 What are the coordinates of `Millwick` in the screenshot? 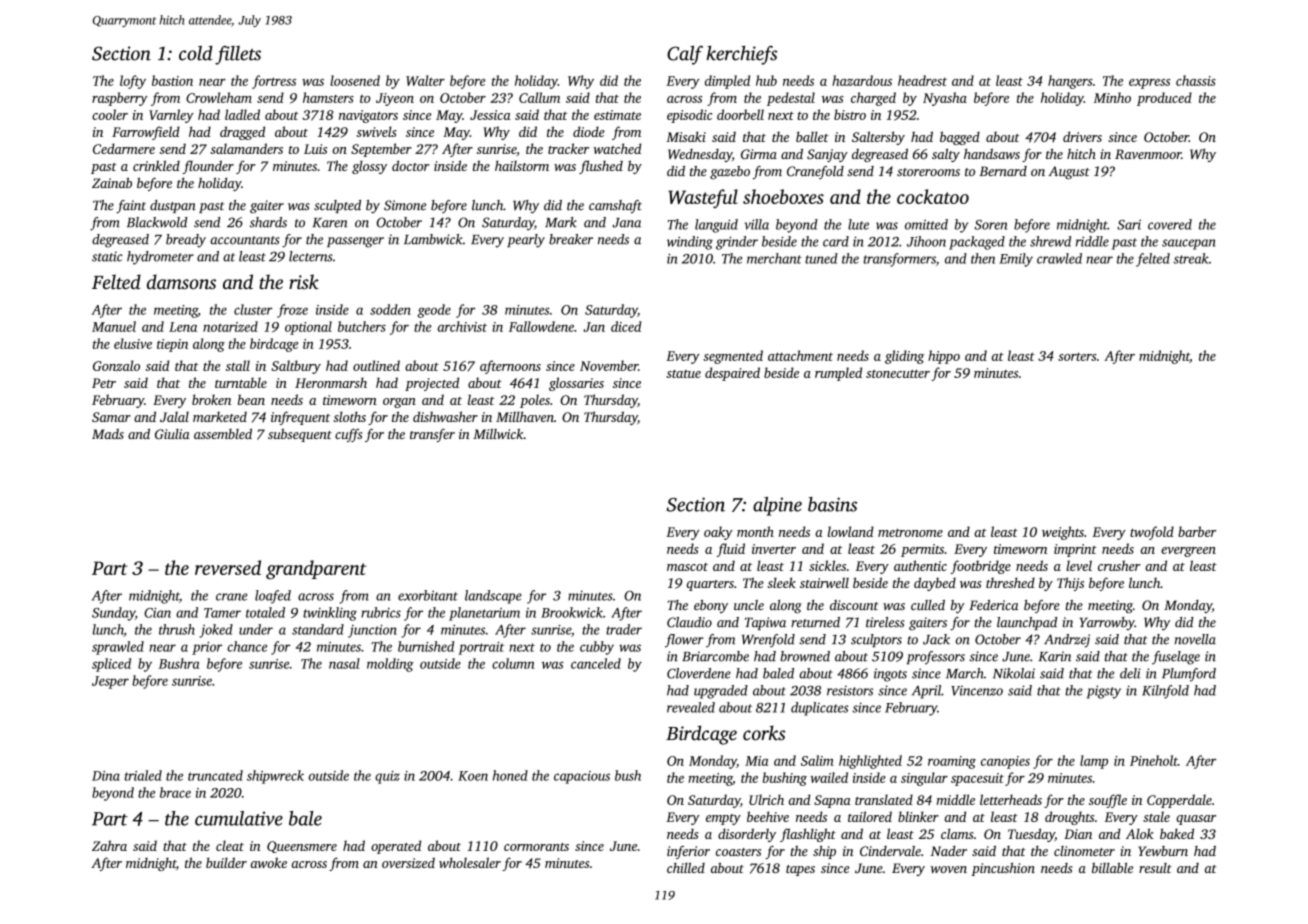 It's located at (498, 433).
